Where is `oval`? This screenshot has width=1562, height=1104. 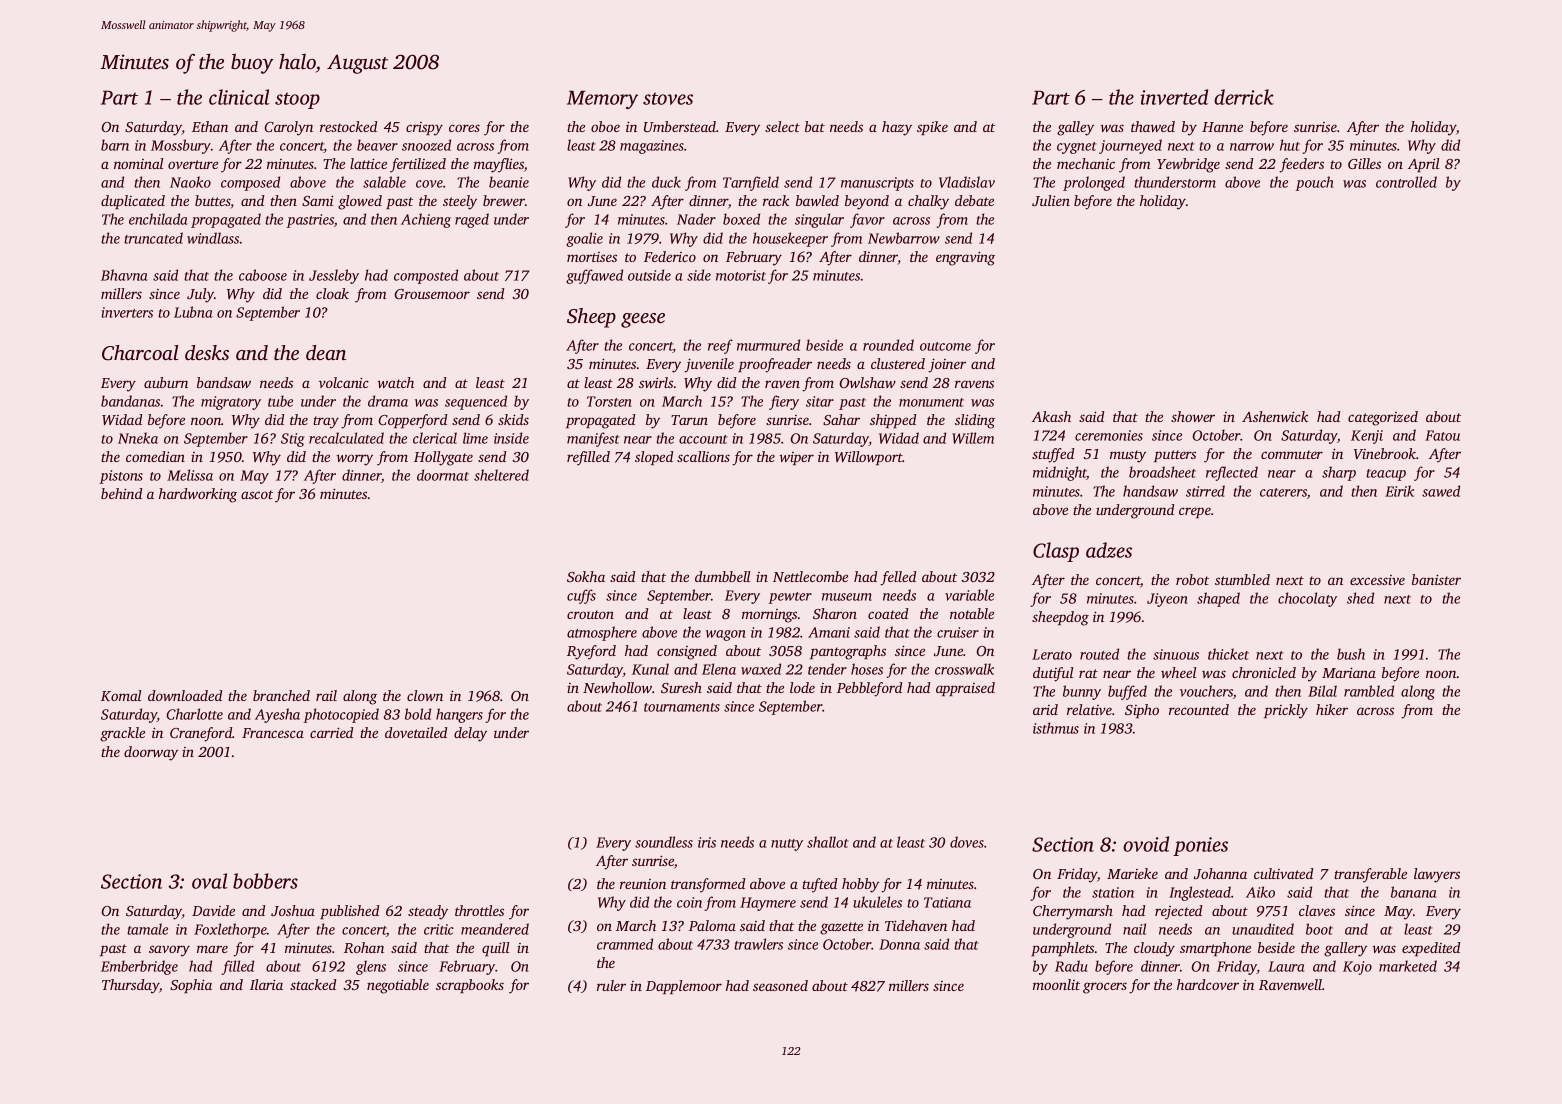
oval is located at coordinates (210, 881).
